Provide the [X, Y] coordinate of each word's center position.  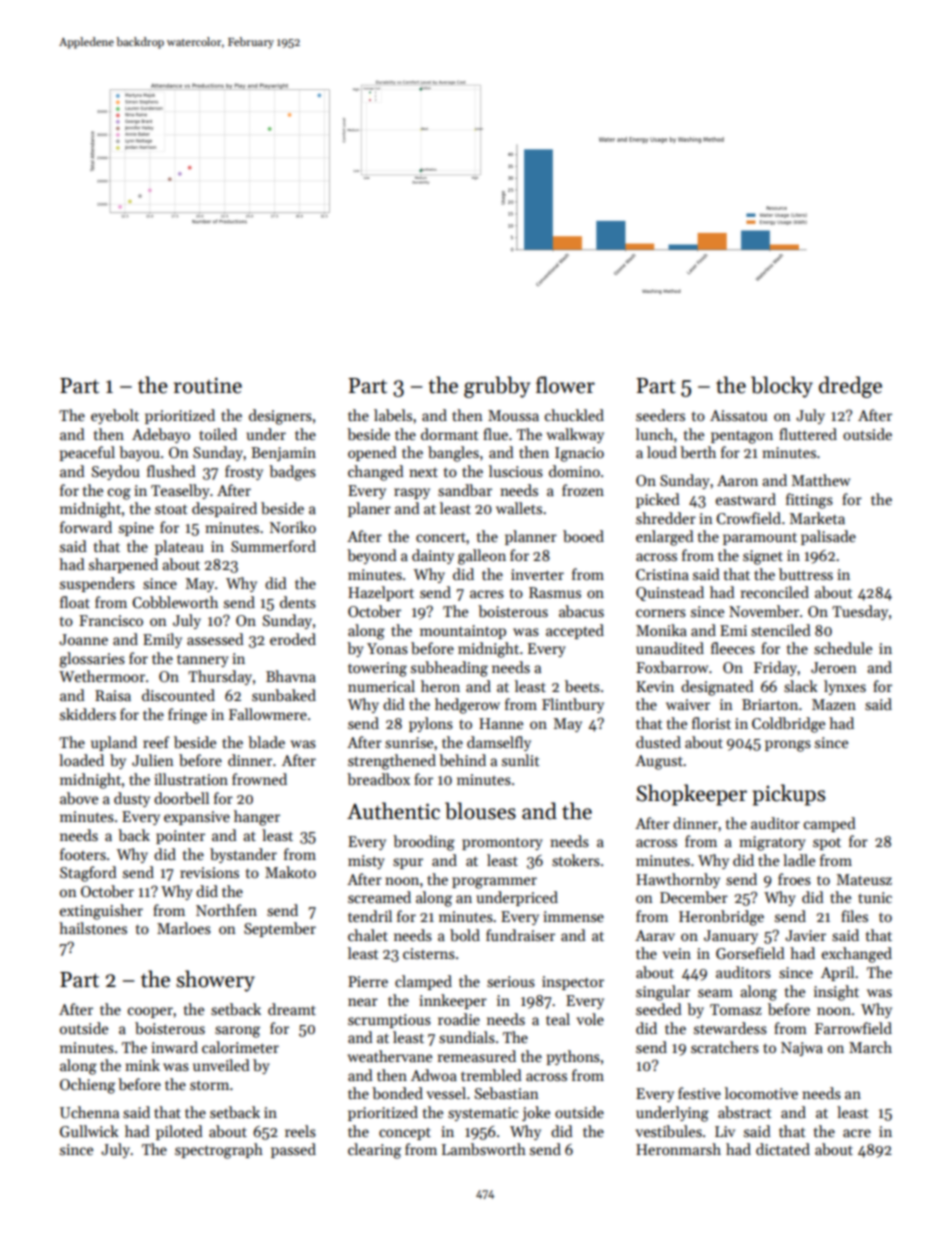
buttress [806, 574]
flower [565, 385]
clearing [374, 1151]
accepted [575, 631]
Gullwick [89, 1131]
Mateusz [864, 879]
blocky [782, 387]
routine [208, 385]
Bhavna [291, 676]
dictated [783, 1149]
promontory [502, 843]
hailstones [93, 928]
